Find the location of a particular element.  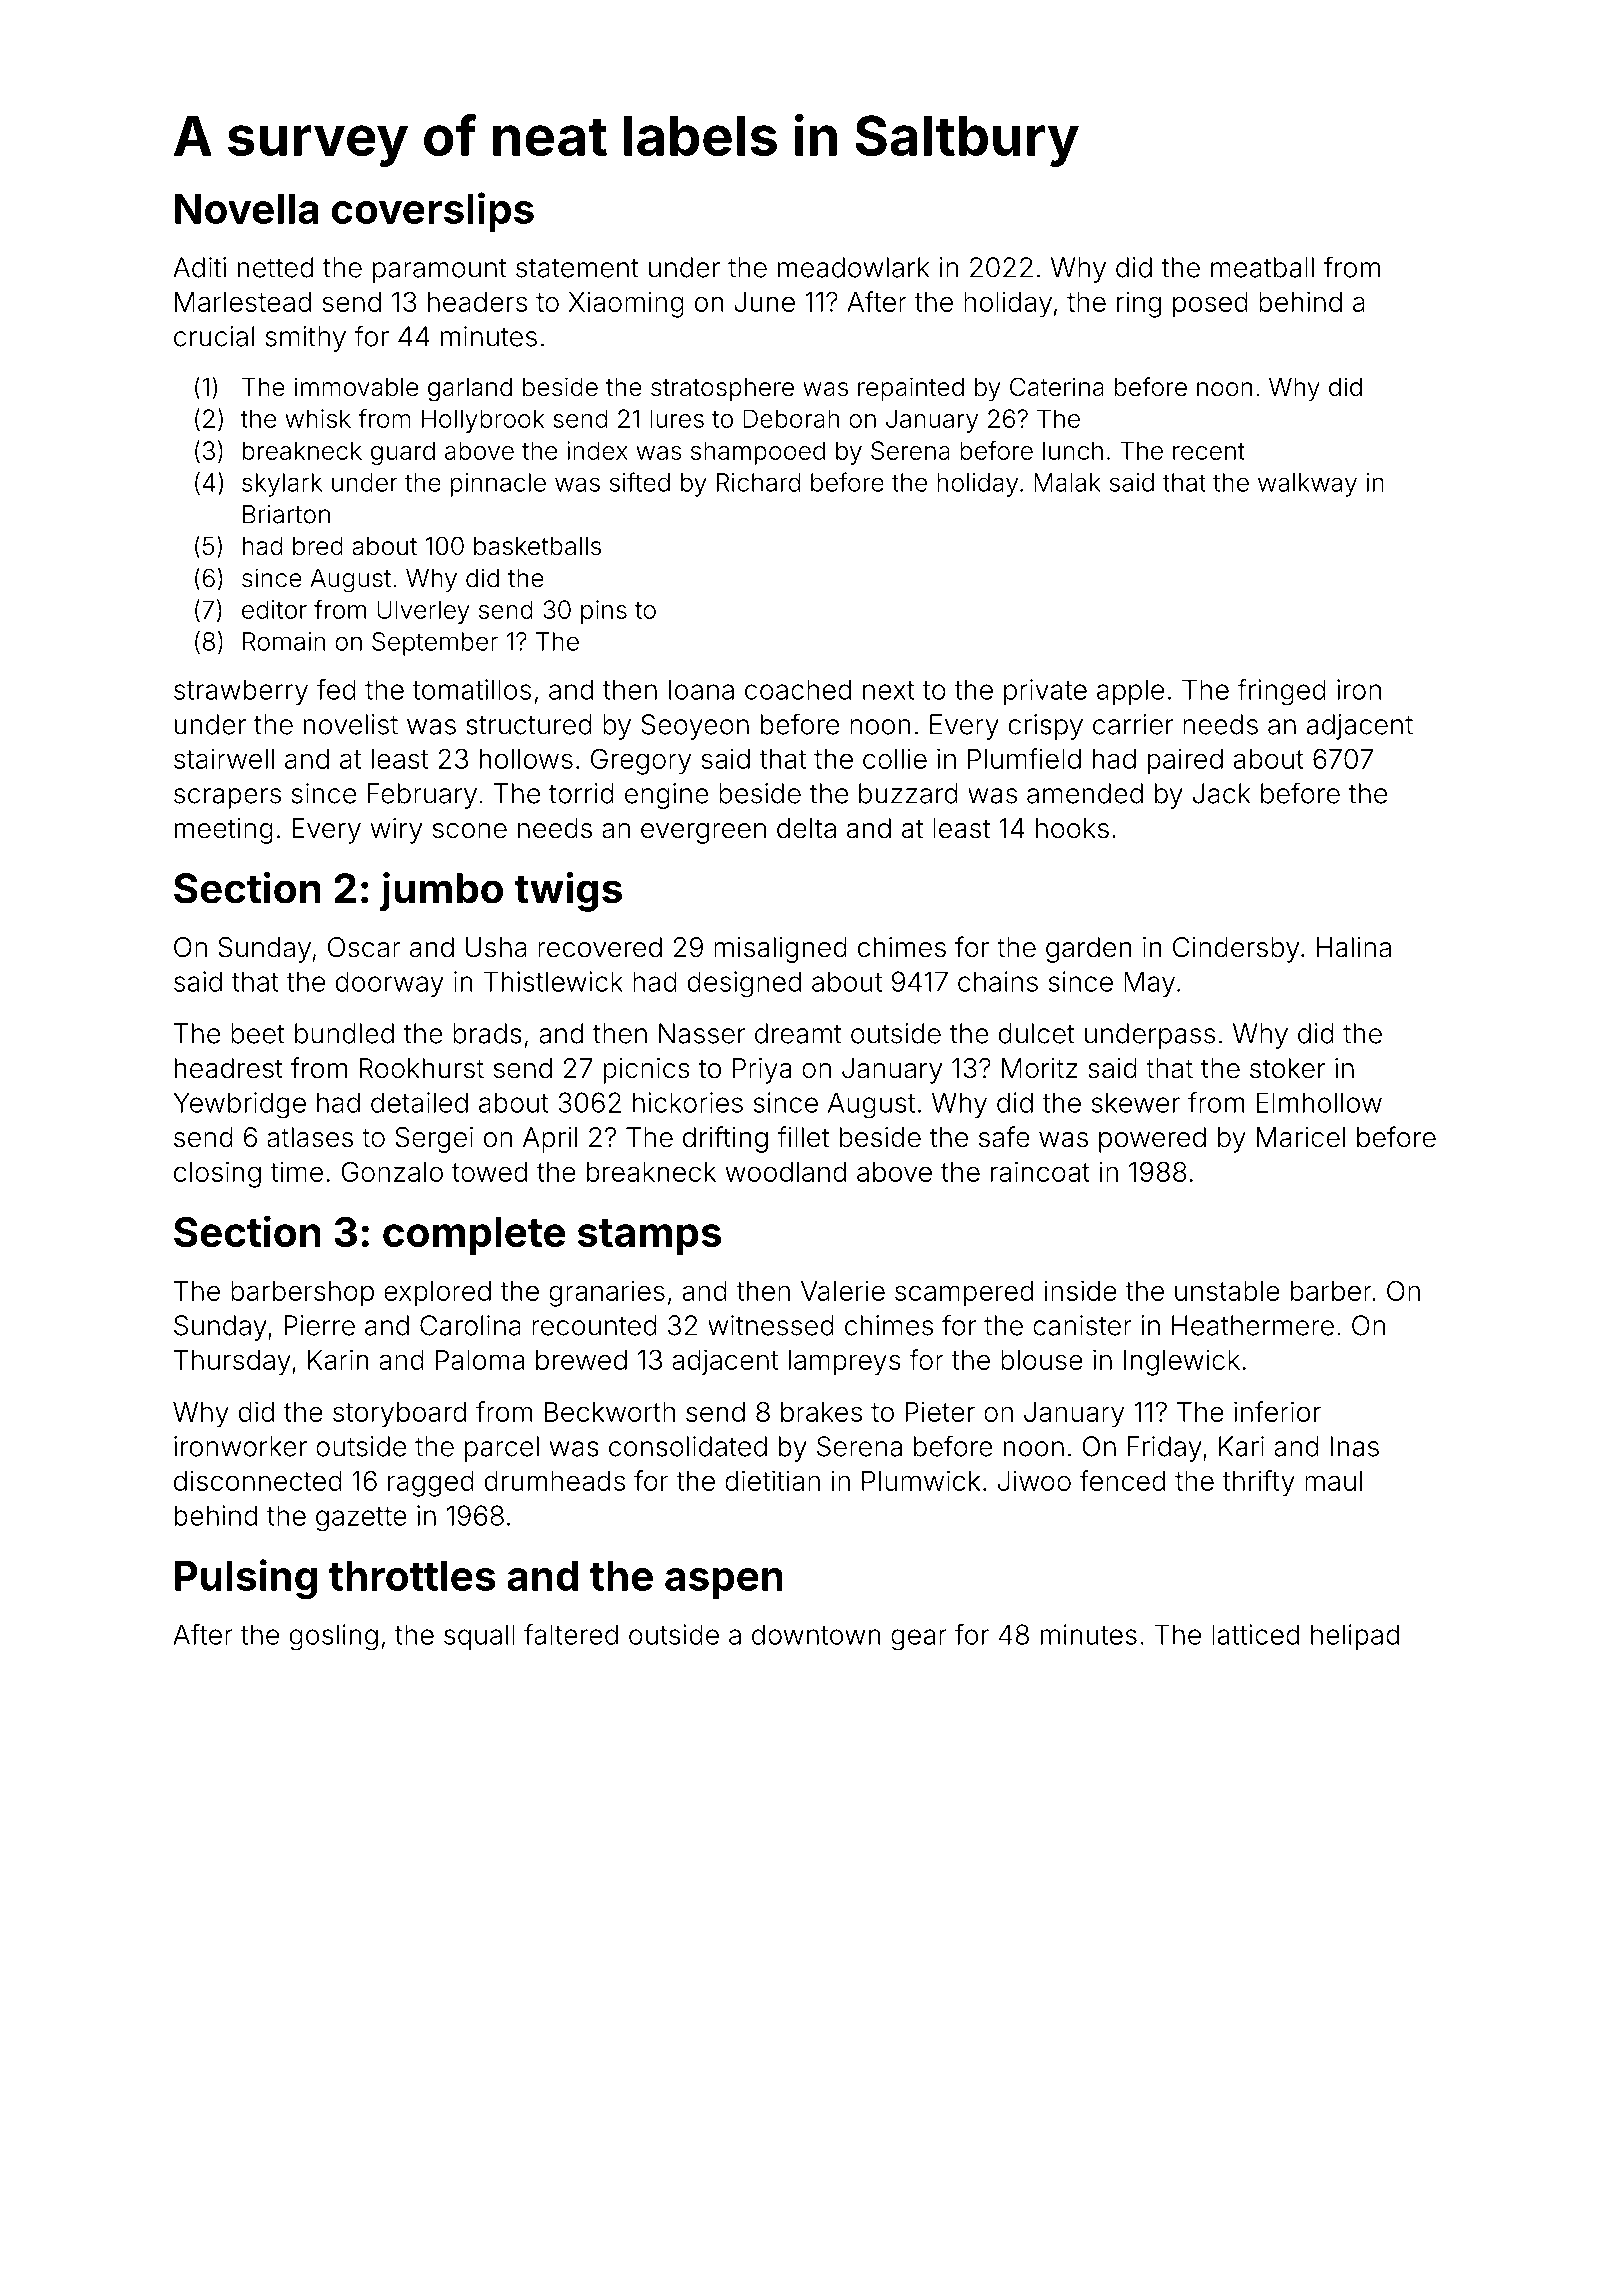

gear is located at coordinates (919, 1640).
